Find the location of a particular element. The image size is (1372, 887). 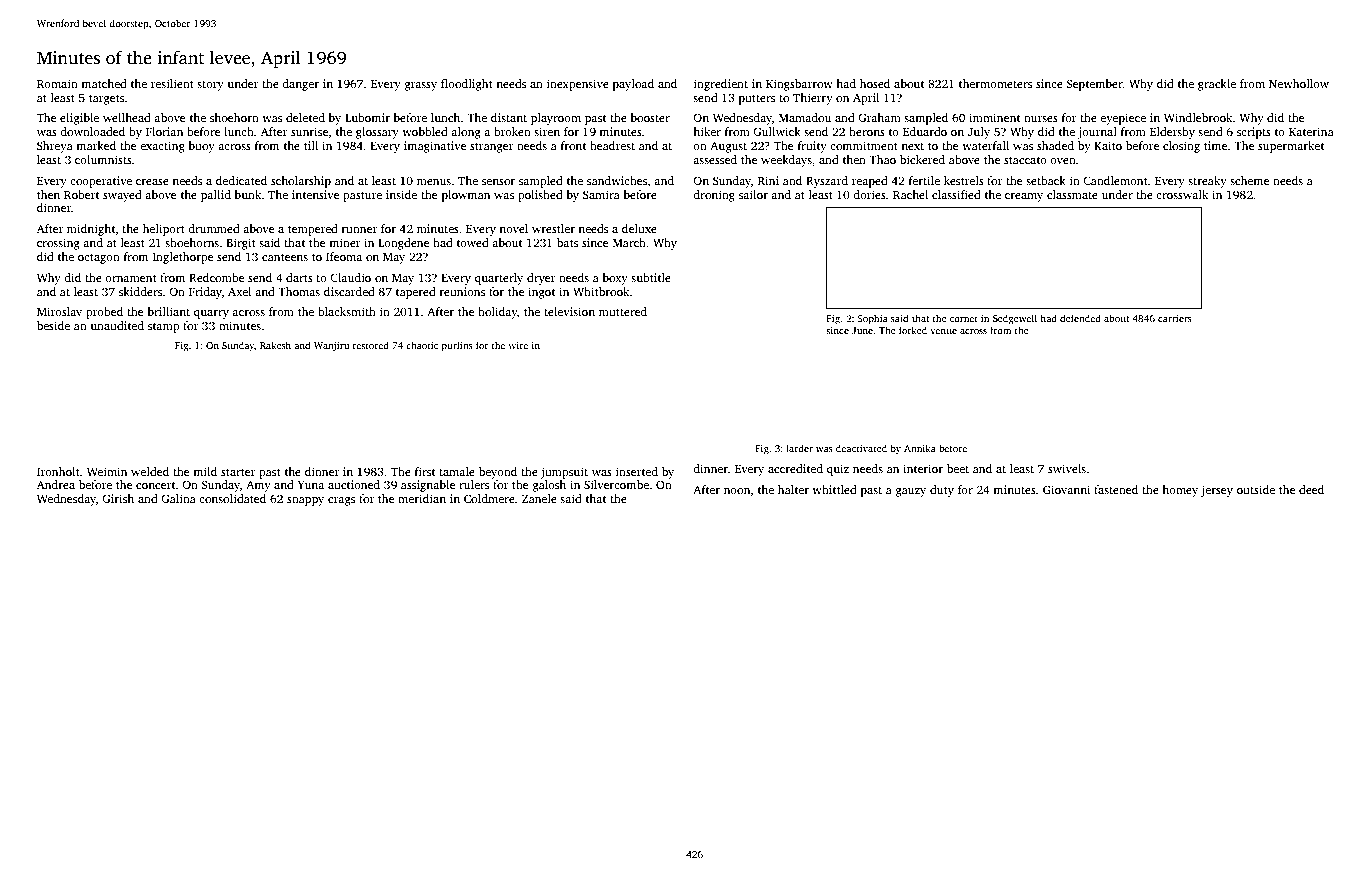

scheme is located at coordinates (1249, 180).
